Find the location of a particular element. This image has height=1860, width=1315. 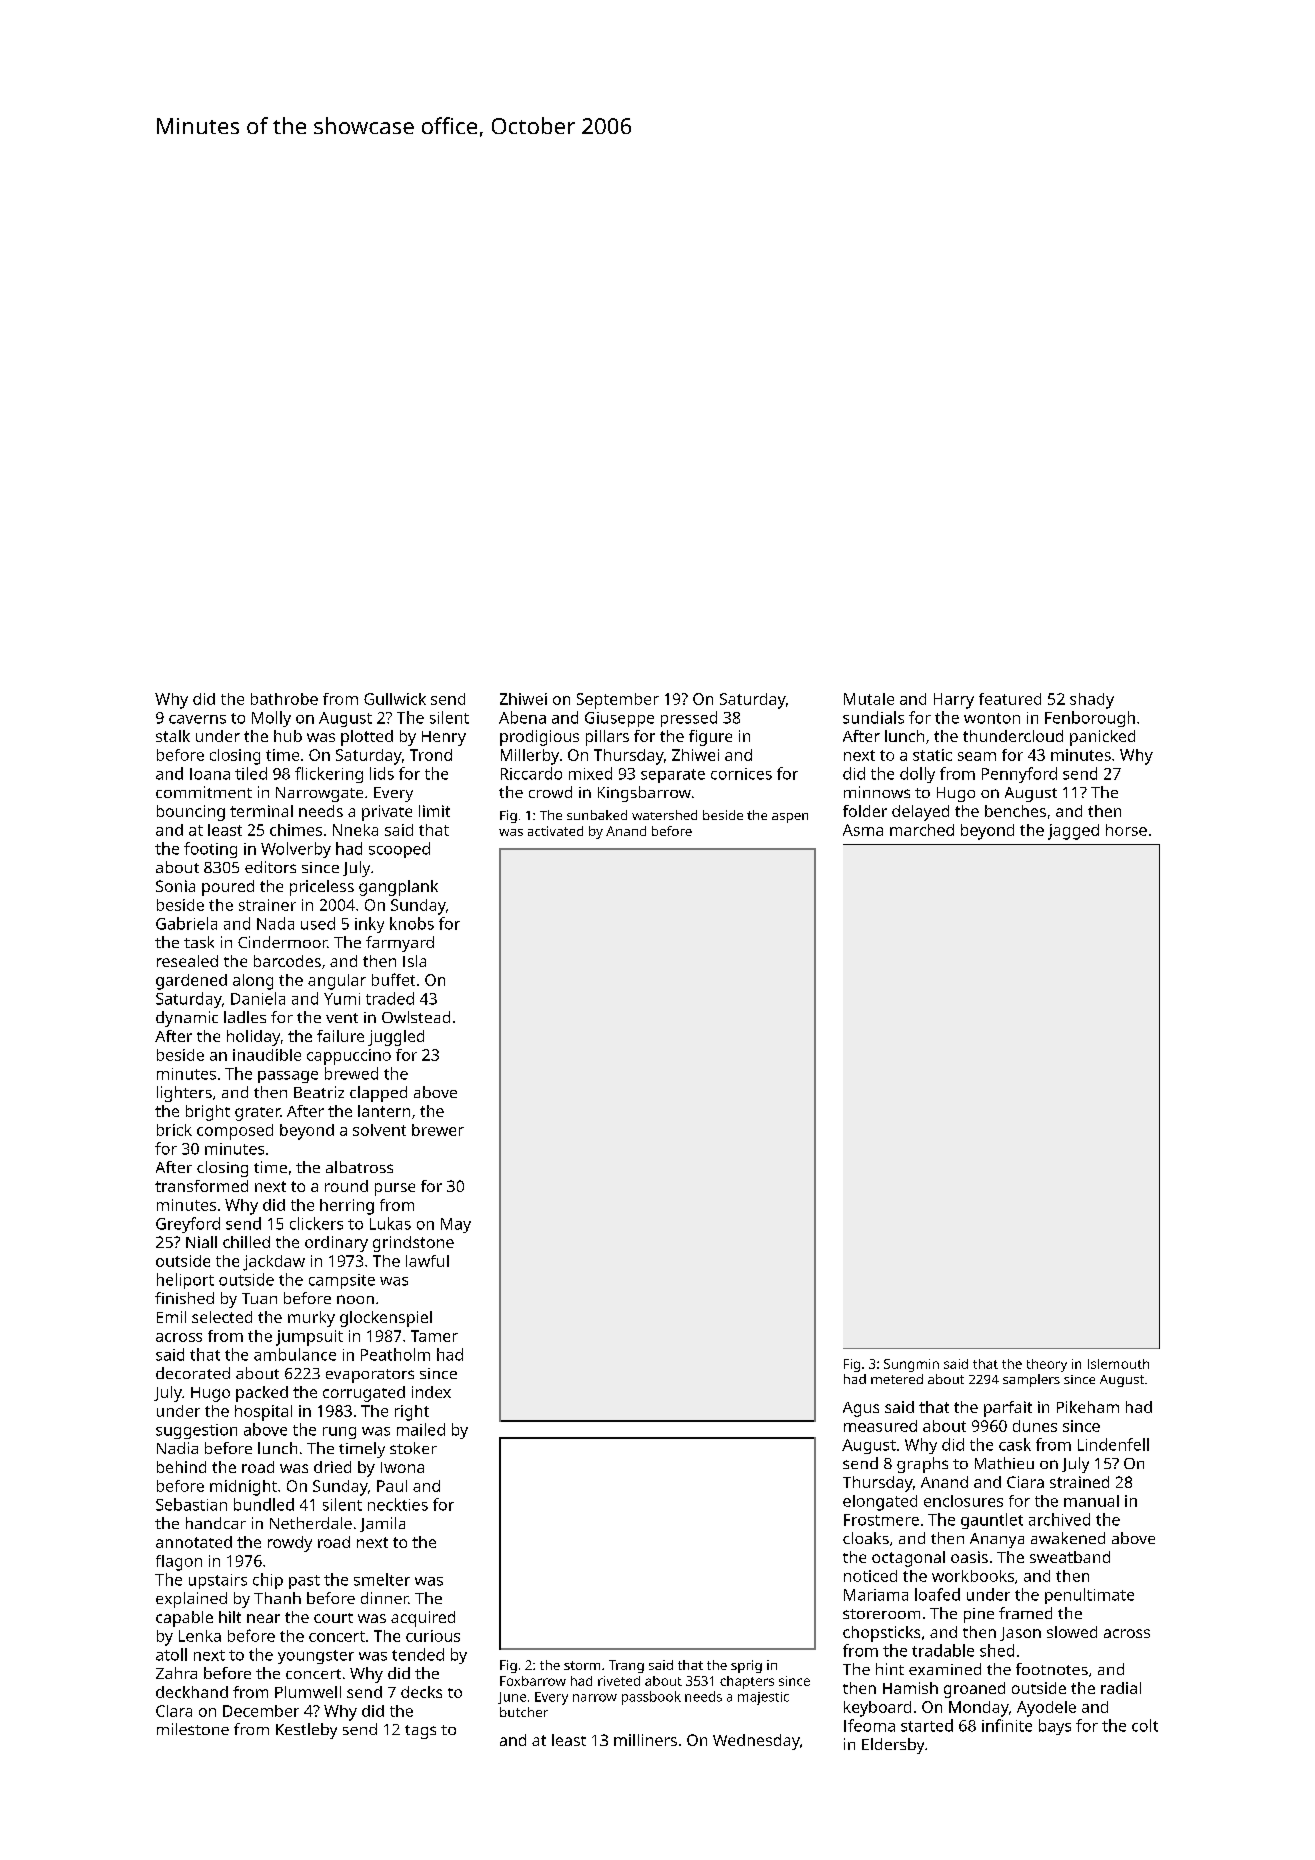

brick is located at coordinates (174, 1130).
